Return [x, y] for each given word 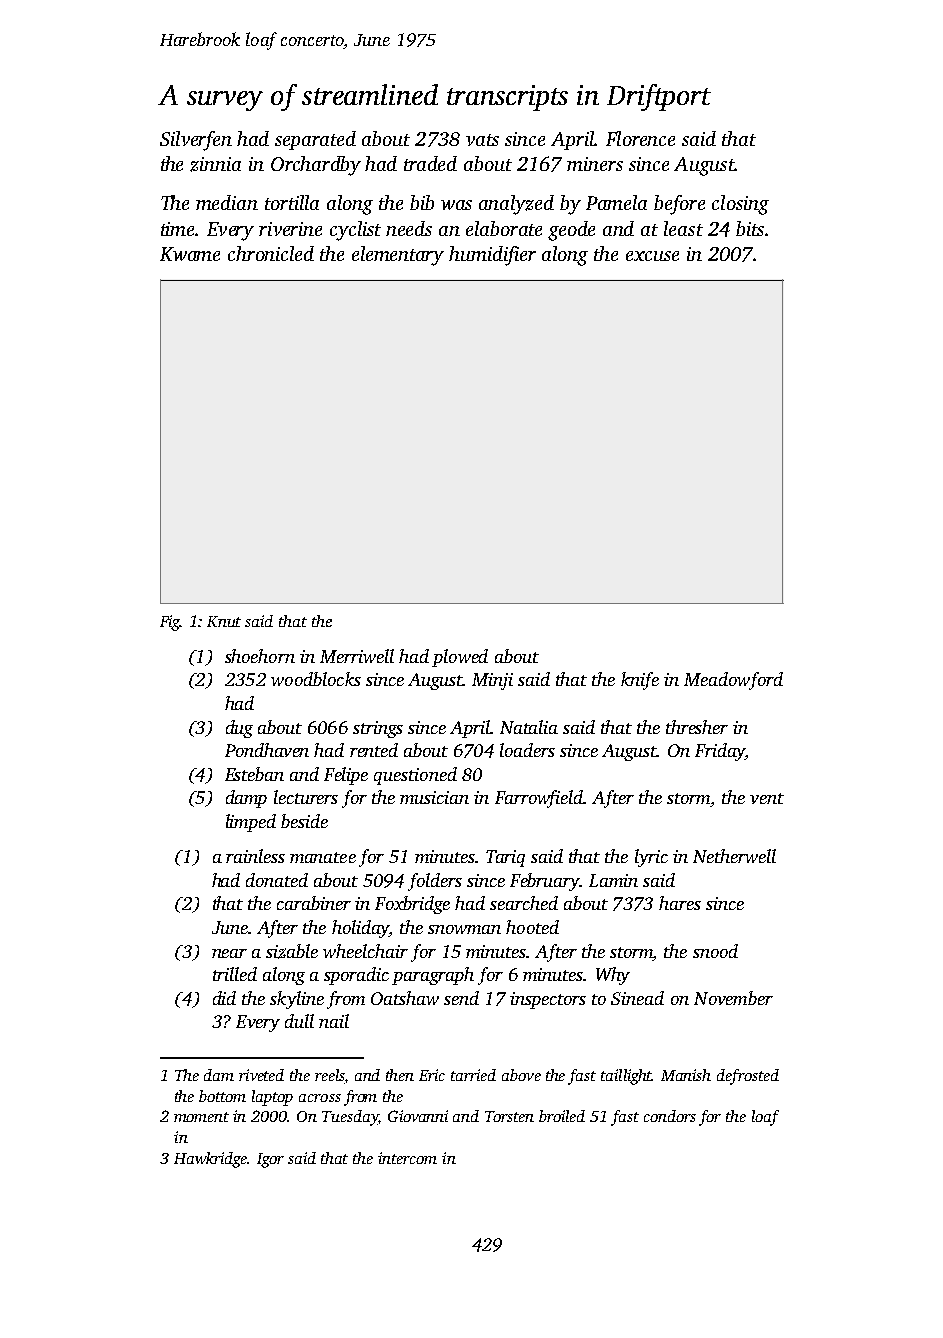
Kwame [190, 254]
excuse [652, 256]
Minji [492, 681]
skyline [297, 1000]
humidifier [492, 256]
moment [201, 1117]
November [733, 998]
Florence [640, 138]
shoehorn [260, 656]
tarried [473, 1075]
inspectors [548, 1000]
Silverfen [196, 141]
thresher [697, 727]
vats [482, 140]
